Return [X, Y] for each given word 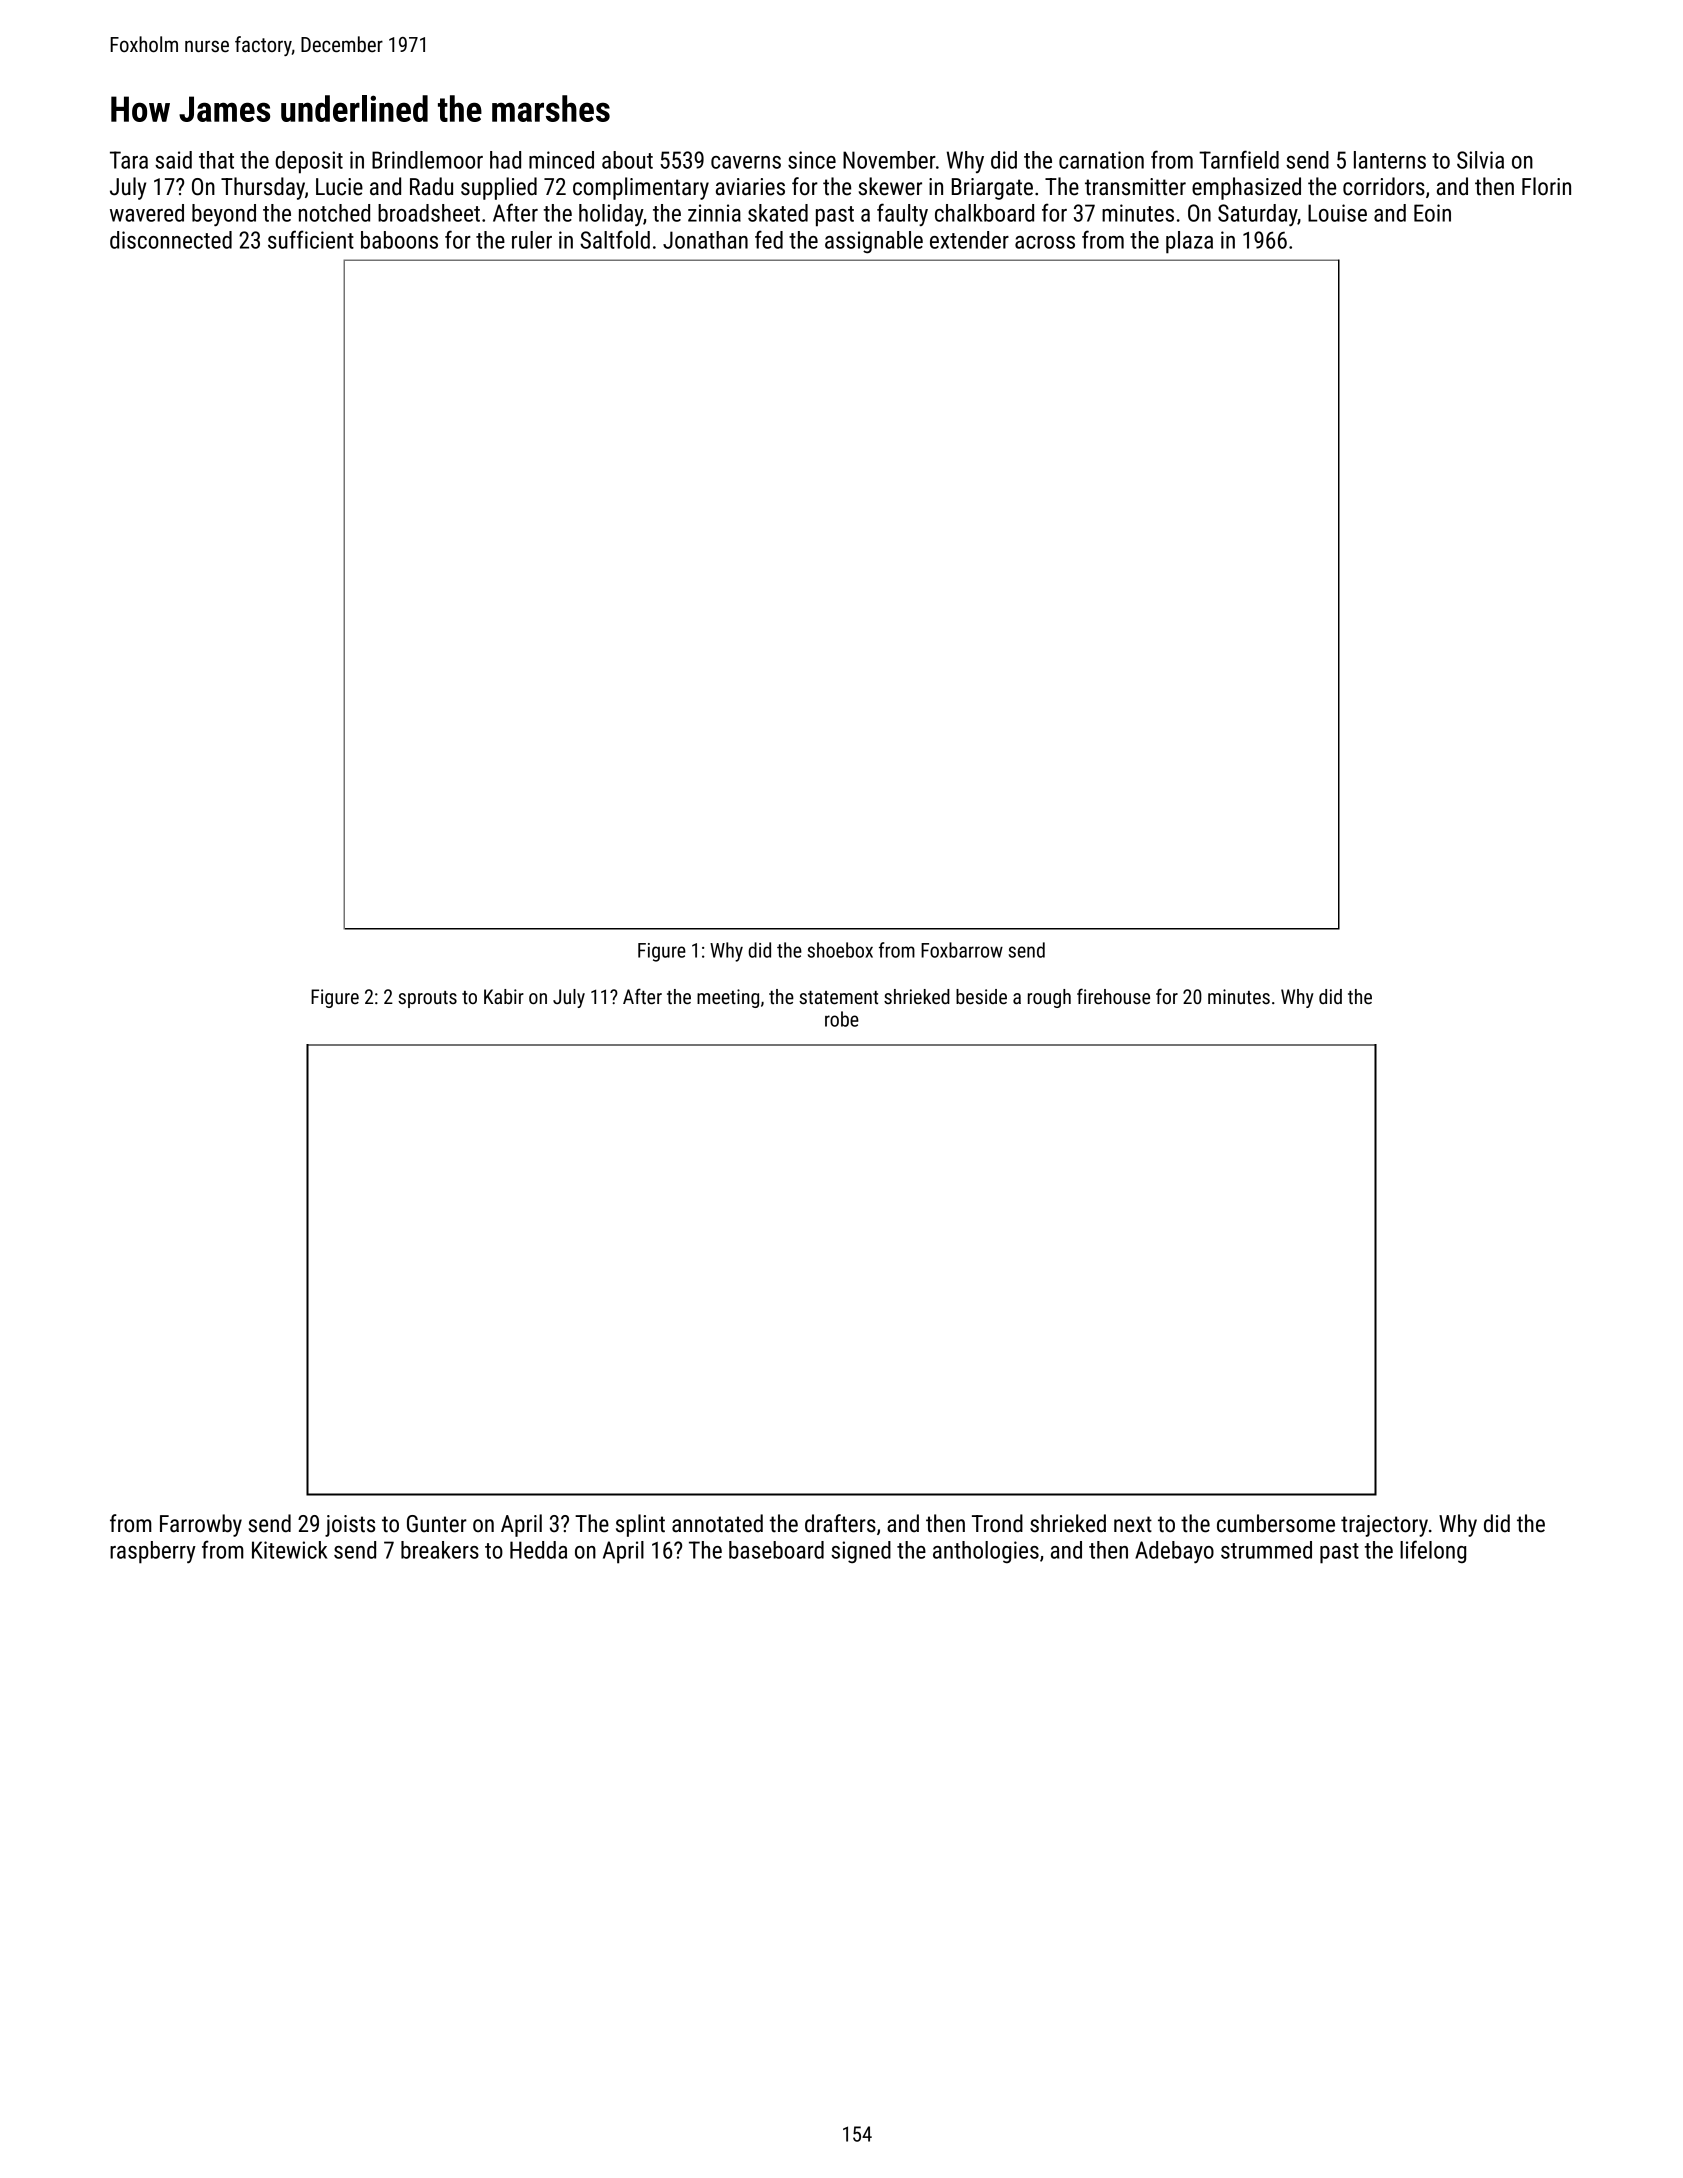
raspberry [153, 1552]
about [627, 160]
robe [842, 1019]
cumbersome [1276, 1523]
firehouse [1113, 996]
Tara [129, 160]
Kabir [504, 996]
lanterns [1390, 160]
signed [861, 1552]
